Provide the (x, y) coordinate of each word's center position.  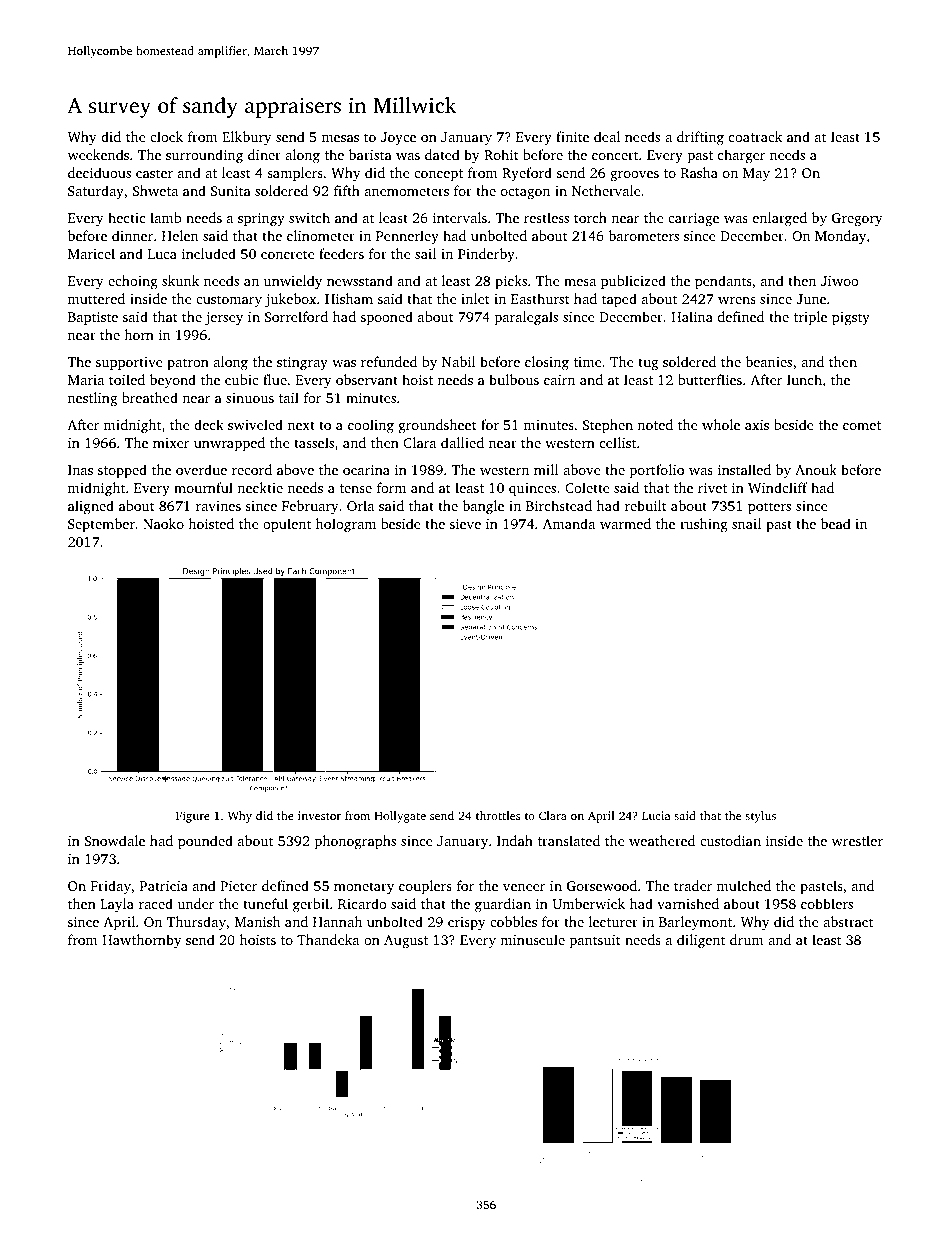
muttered (96, 298)
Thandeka (328, 939)
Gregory (857, 220)
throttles (498, 815)
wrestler (857, 840)
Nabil (458, 361)
